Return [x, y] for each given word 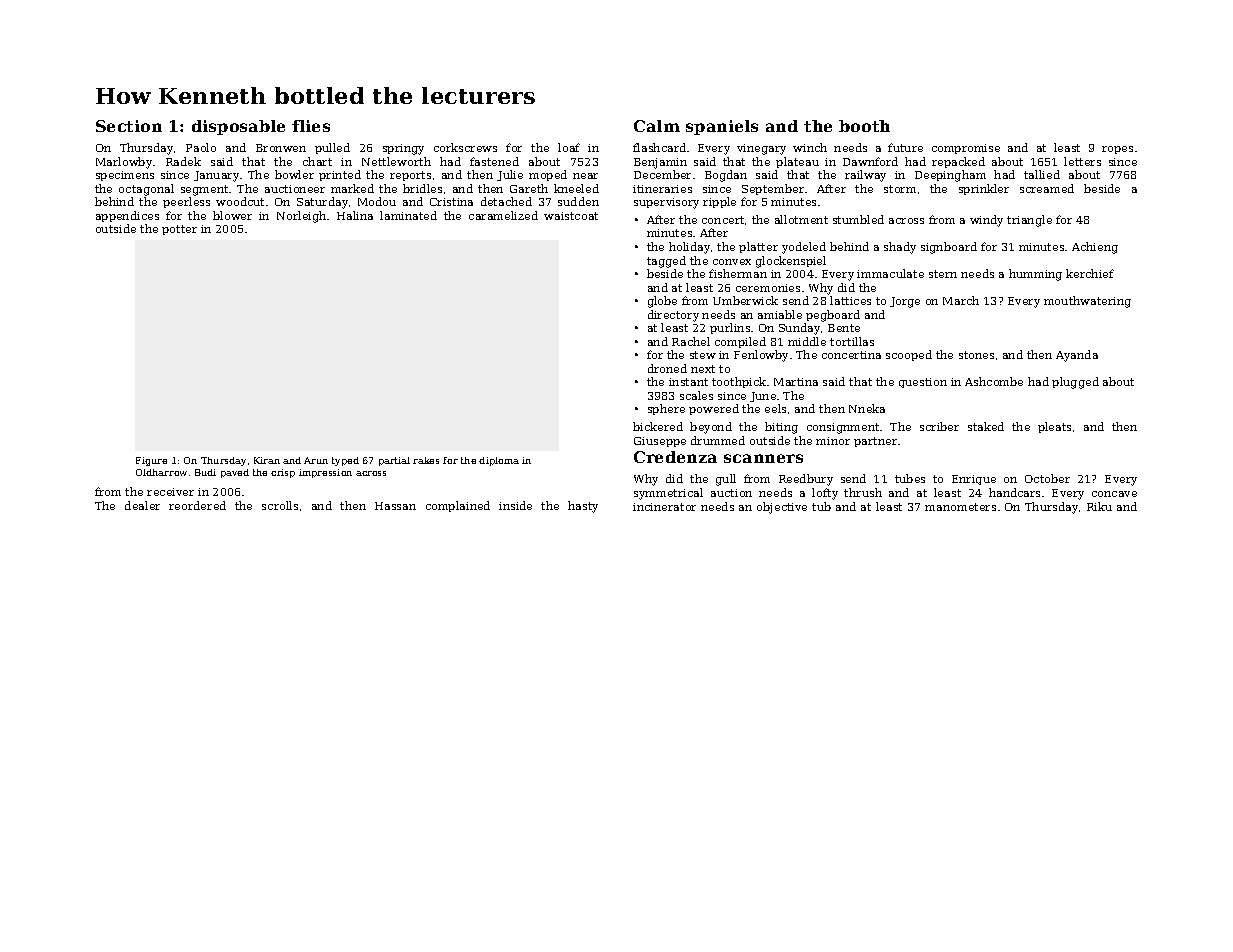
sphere [666, 409]
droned [667, 368]
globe [662, 302]
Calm [657, 126]
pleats [1054, 427]
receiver [170, 492]
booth [864, 126]
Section [129, 126]
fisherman [738, 273]
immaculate [890, 273]
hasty [583, 507]
